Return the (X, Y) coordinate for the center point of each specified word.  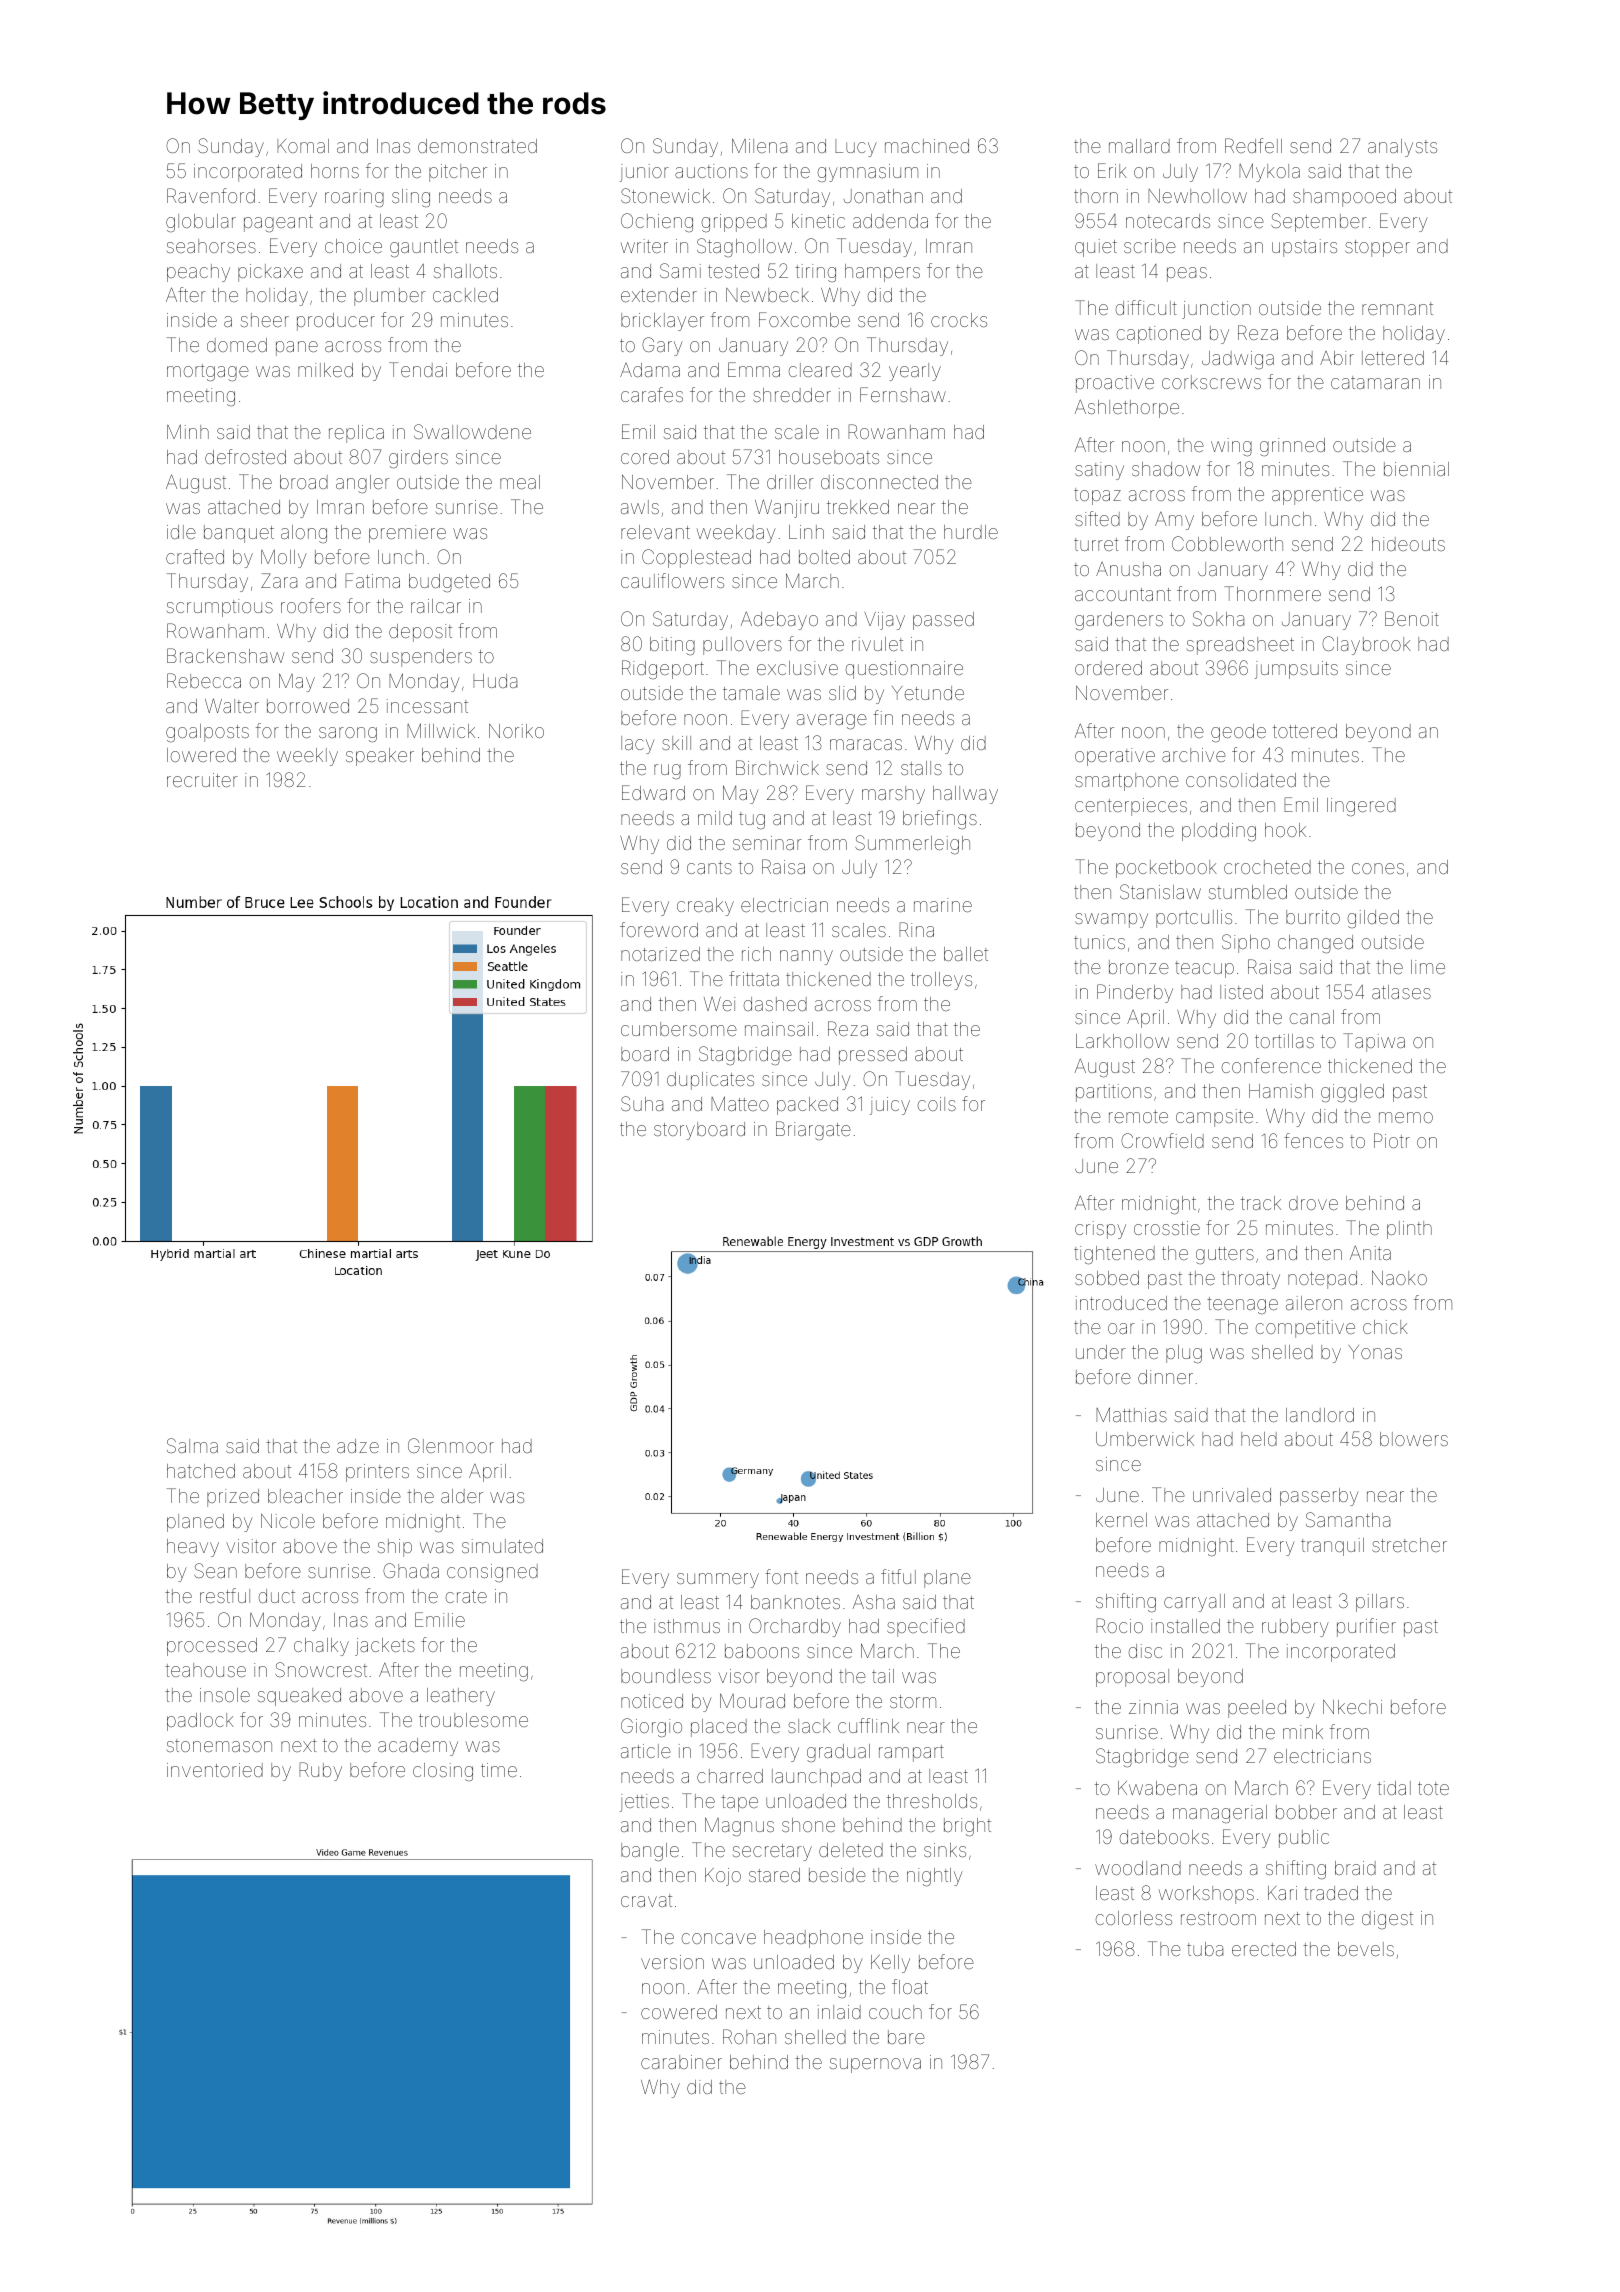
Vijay (884, 621)
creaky (705, 907)
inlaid (839, 2012)
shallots (465, 271)
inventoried (215, 1770)
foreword (659, 929)
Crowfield (1162, 1140)
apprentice (1317, 496)
